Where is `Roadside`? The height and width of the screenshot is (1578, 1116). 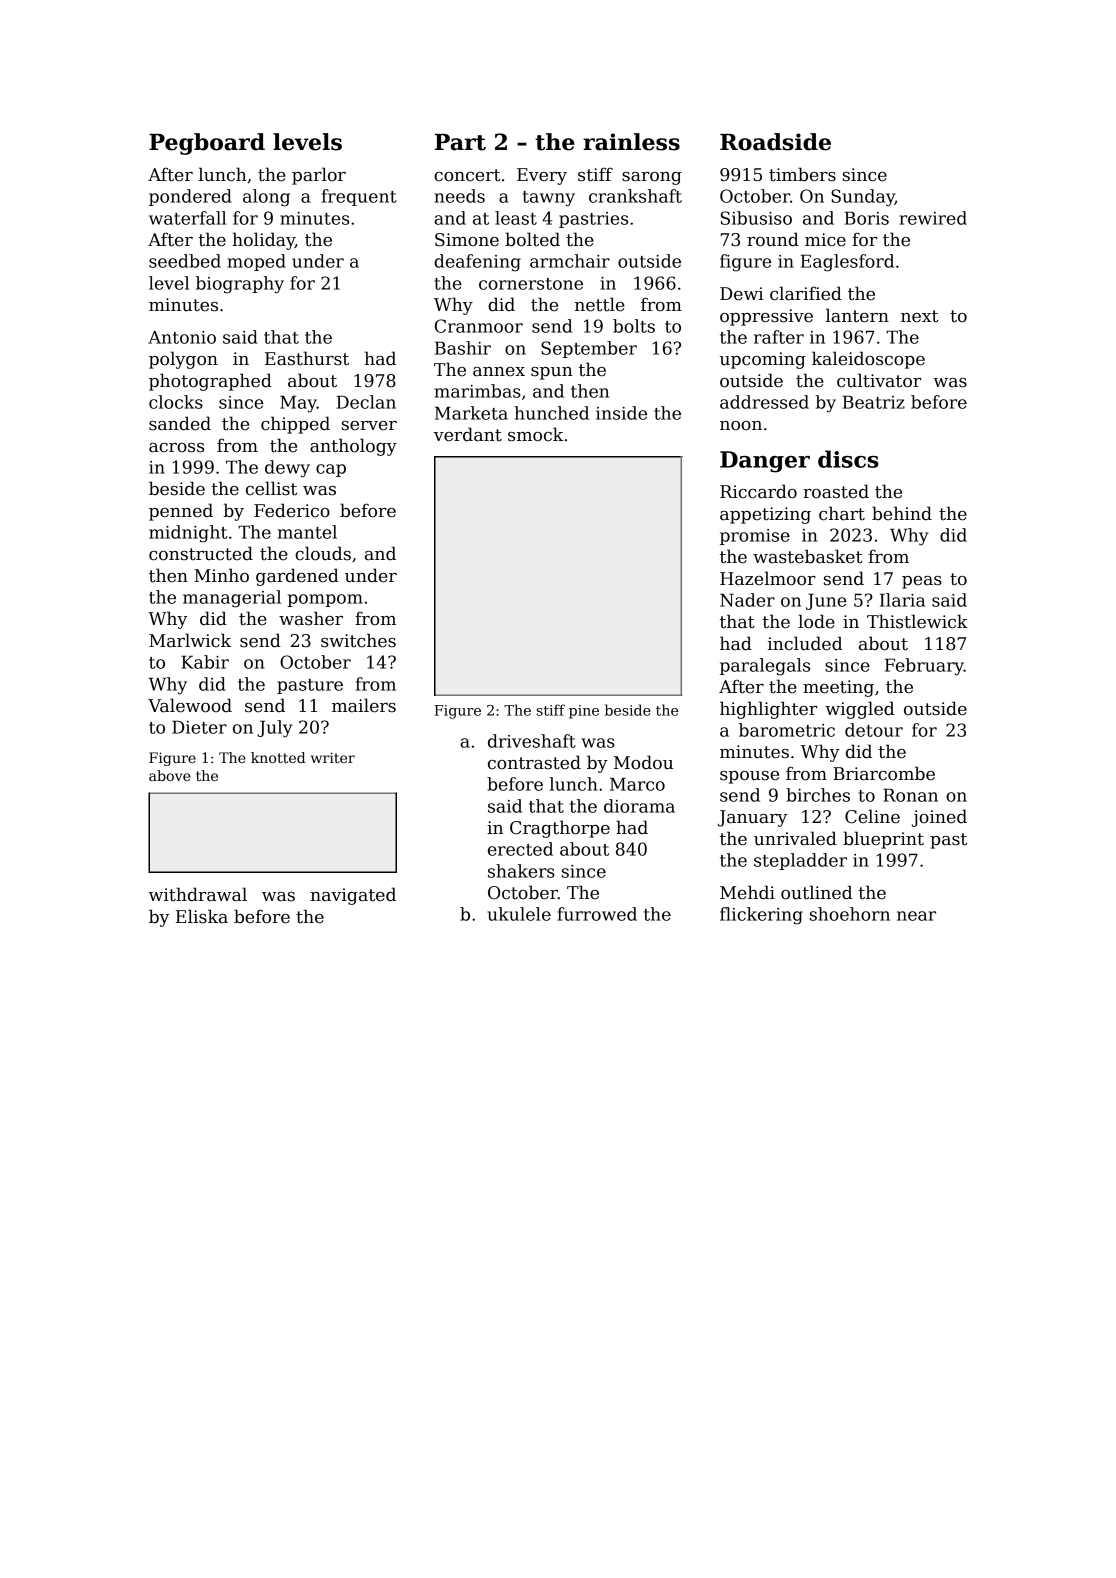 Roadside is located at coordinates (775, 142).
